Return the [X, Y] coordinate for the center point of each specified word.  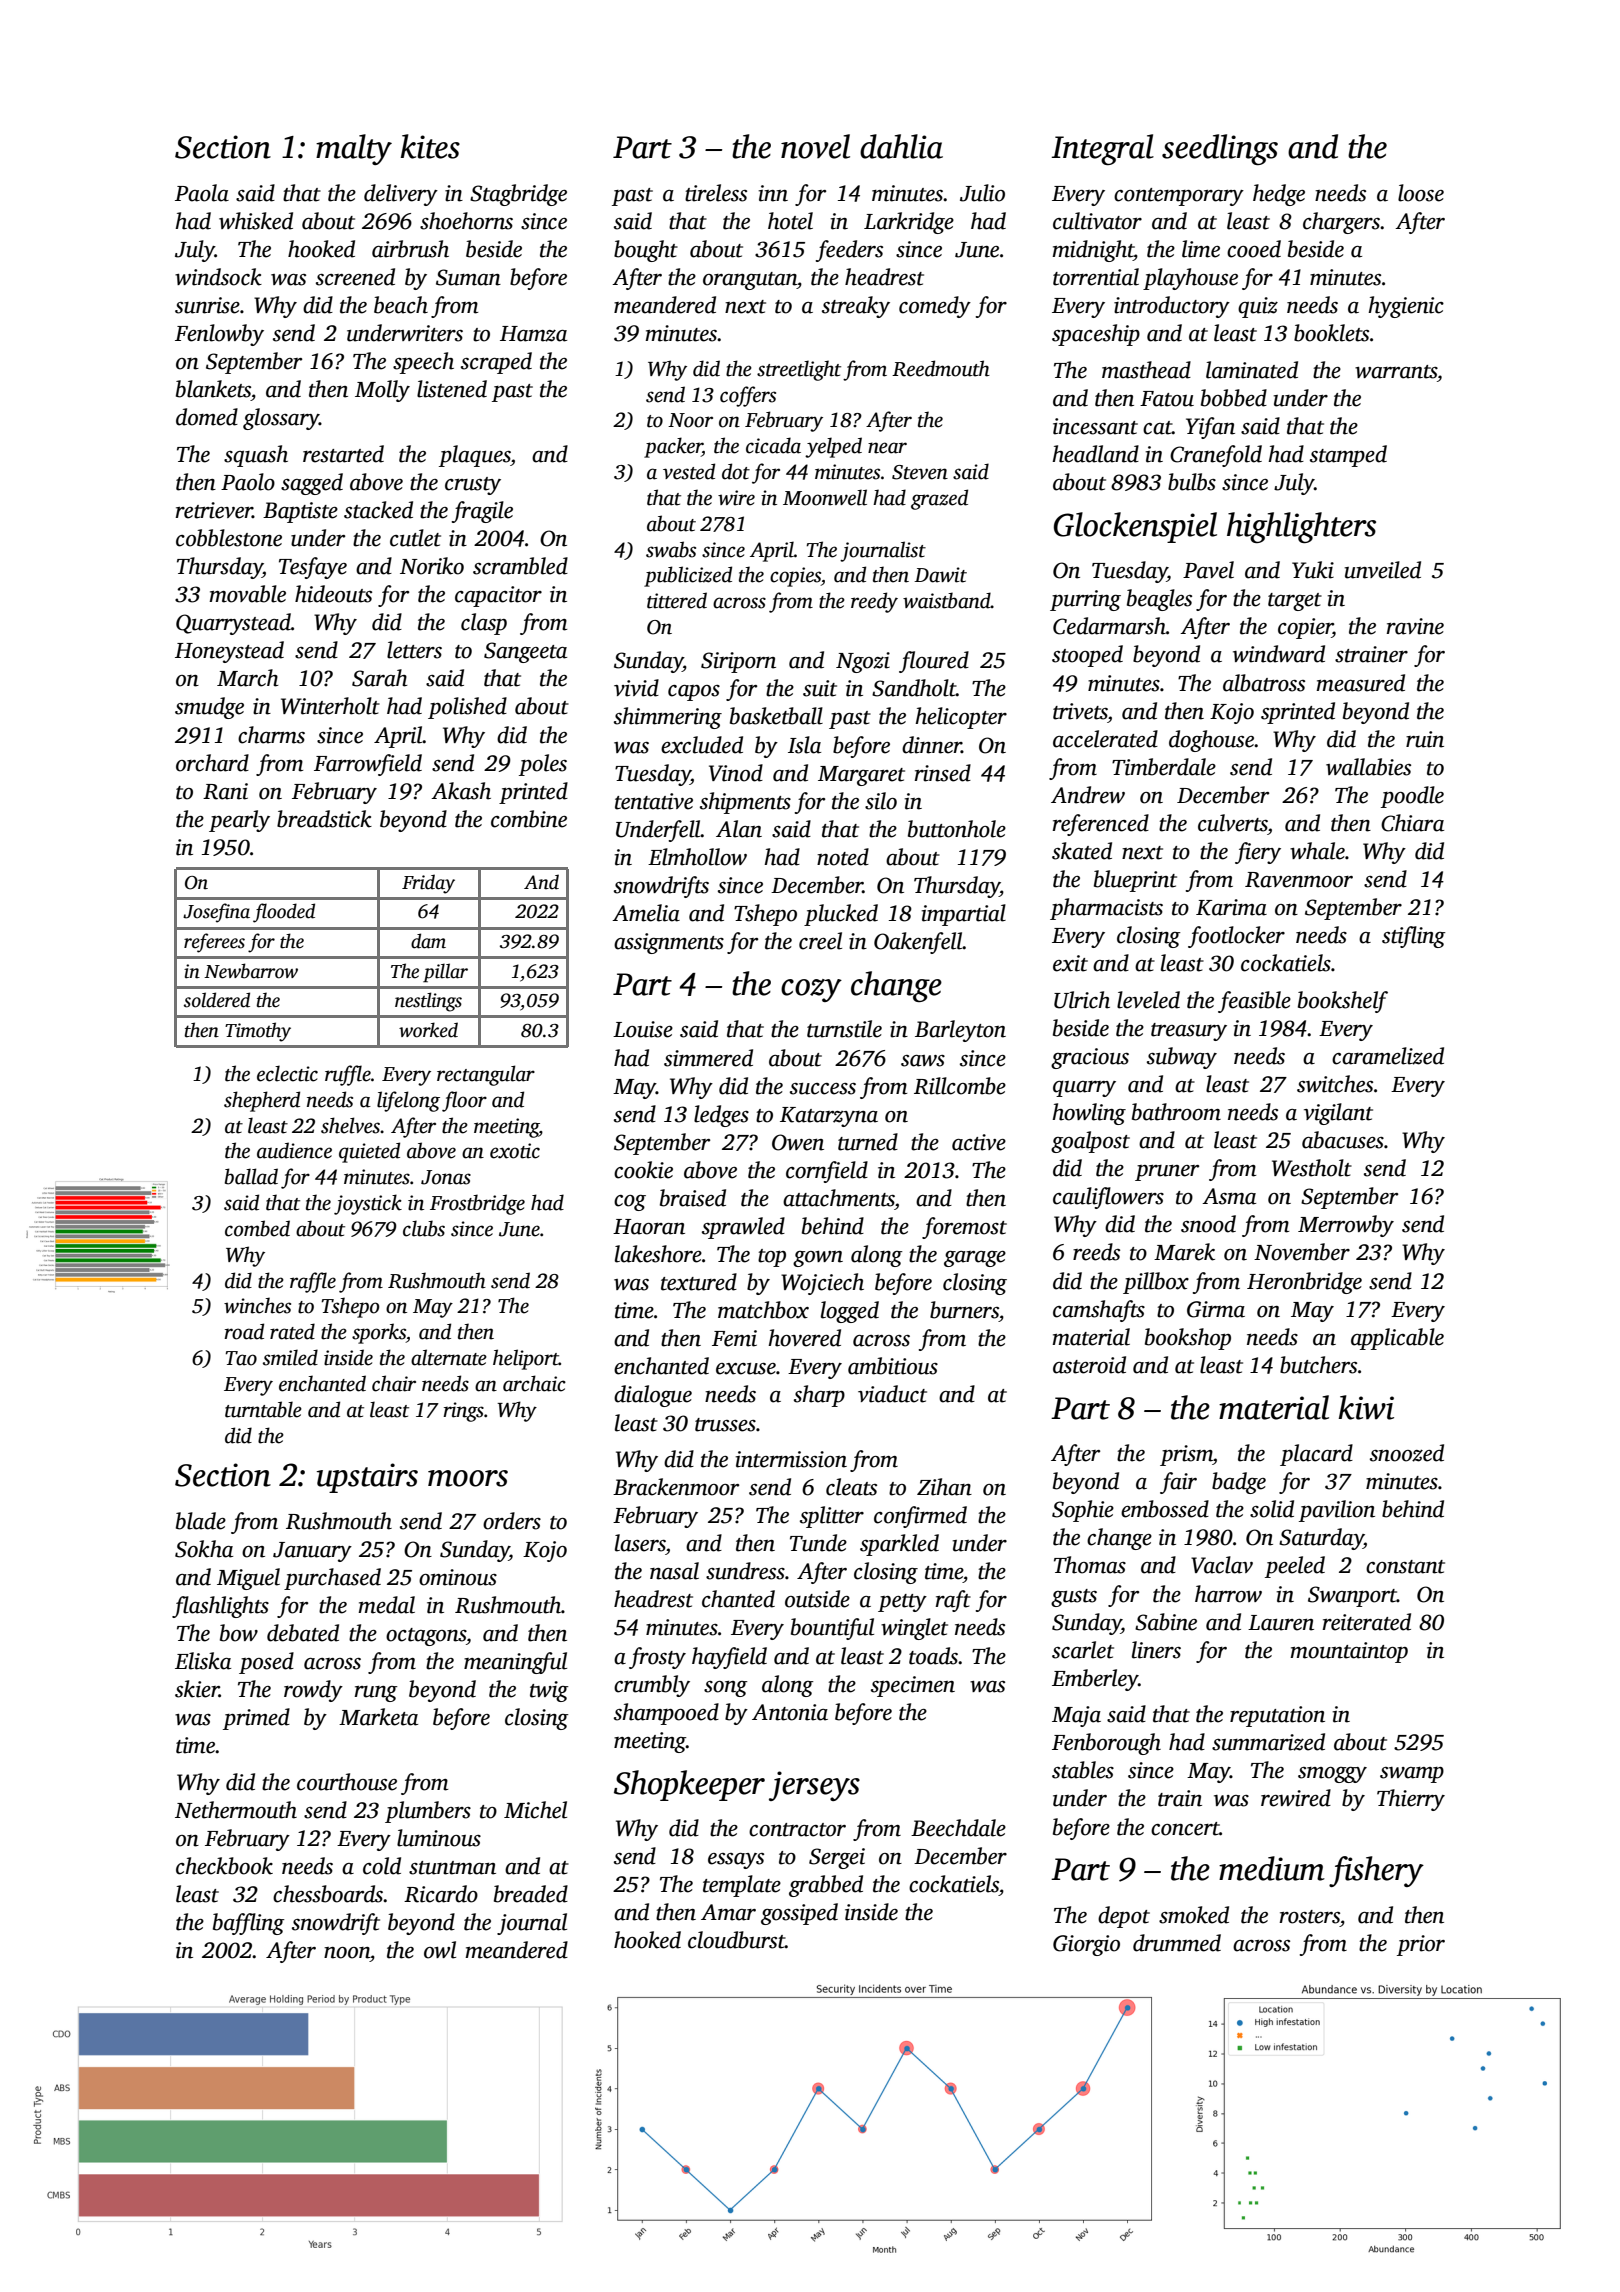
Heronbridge [1304, 1283]
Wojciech [822, 1284]
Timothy [258, 1032]
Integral [1102, 149]
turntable [263, 1409]
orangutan [750, 281]
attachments [839, 1198]
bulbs [1192, 482]
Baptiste [300, 512]
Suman [468, 277]
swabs [671, 549]
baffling [249, 1924]
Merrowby [1346, 1226]
